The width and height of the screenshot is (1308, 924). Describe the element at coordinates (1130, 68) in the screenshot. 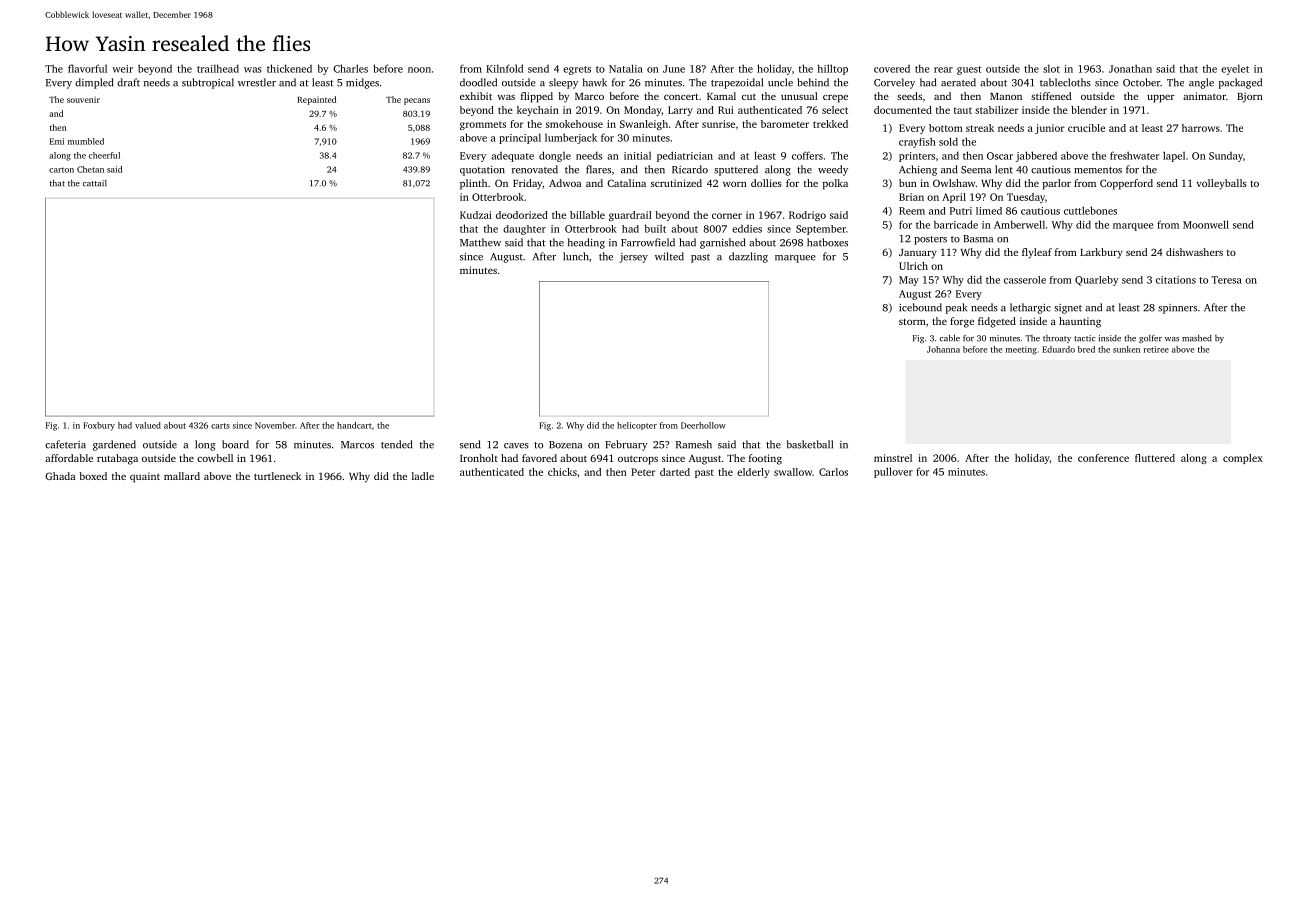

I see `Jonathan` at that location.
